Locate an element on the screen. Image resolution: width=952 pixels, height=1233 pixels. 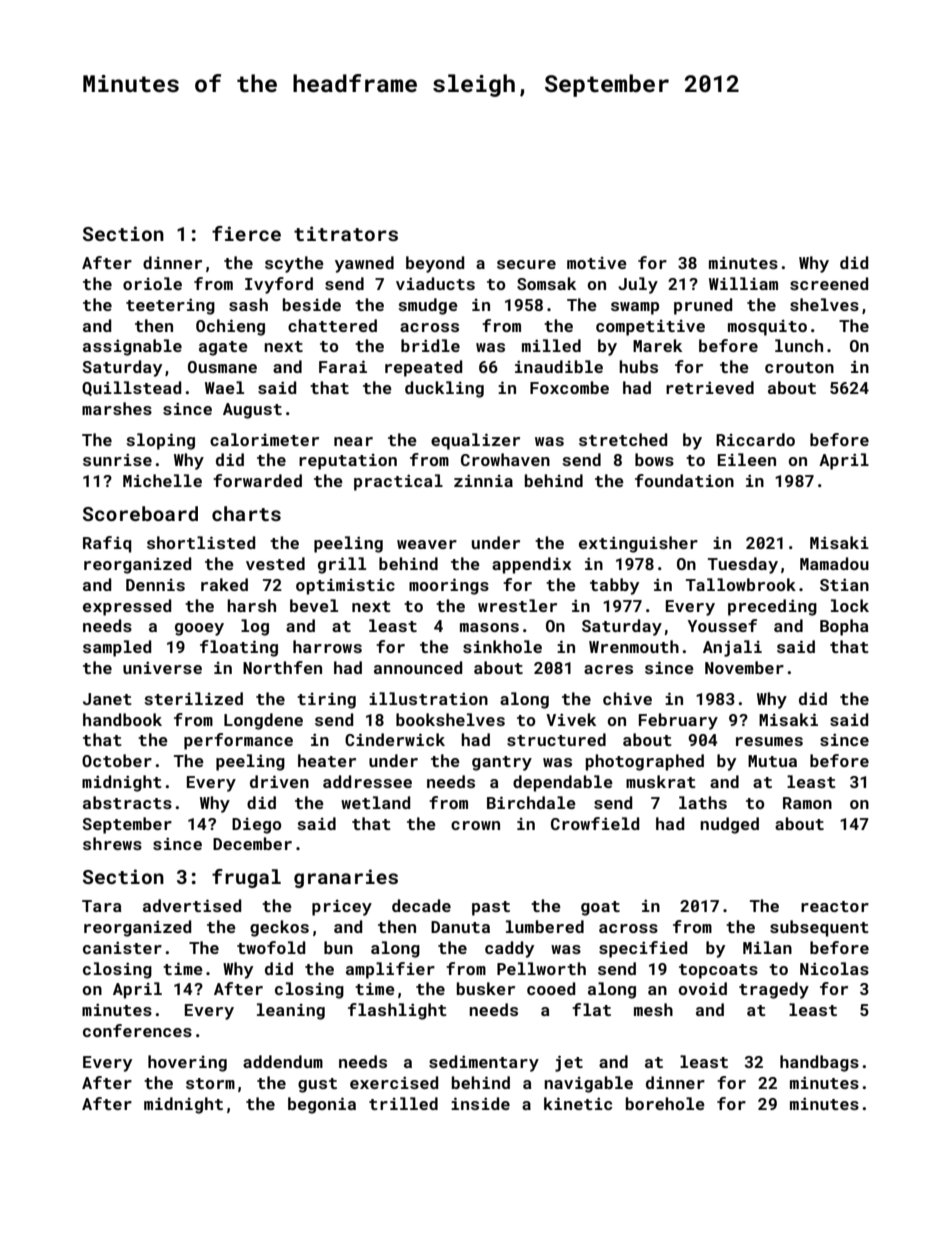
dependable is located at coordinates (563, 783).
